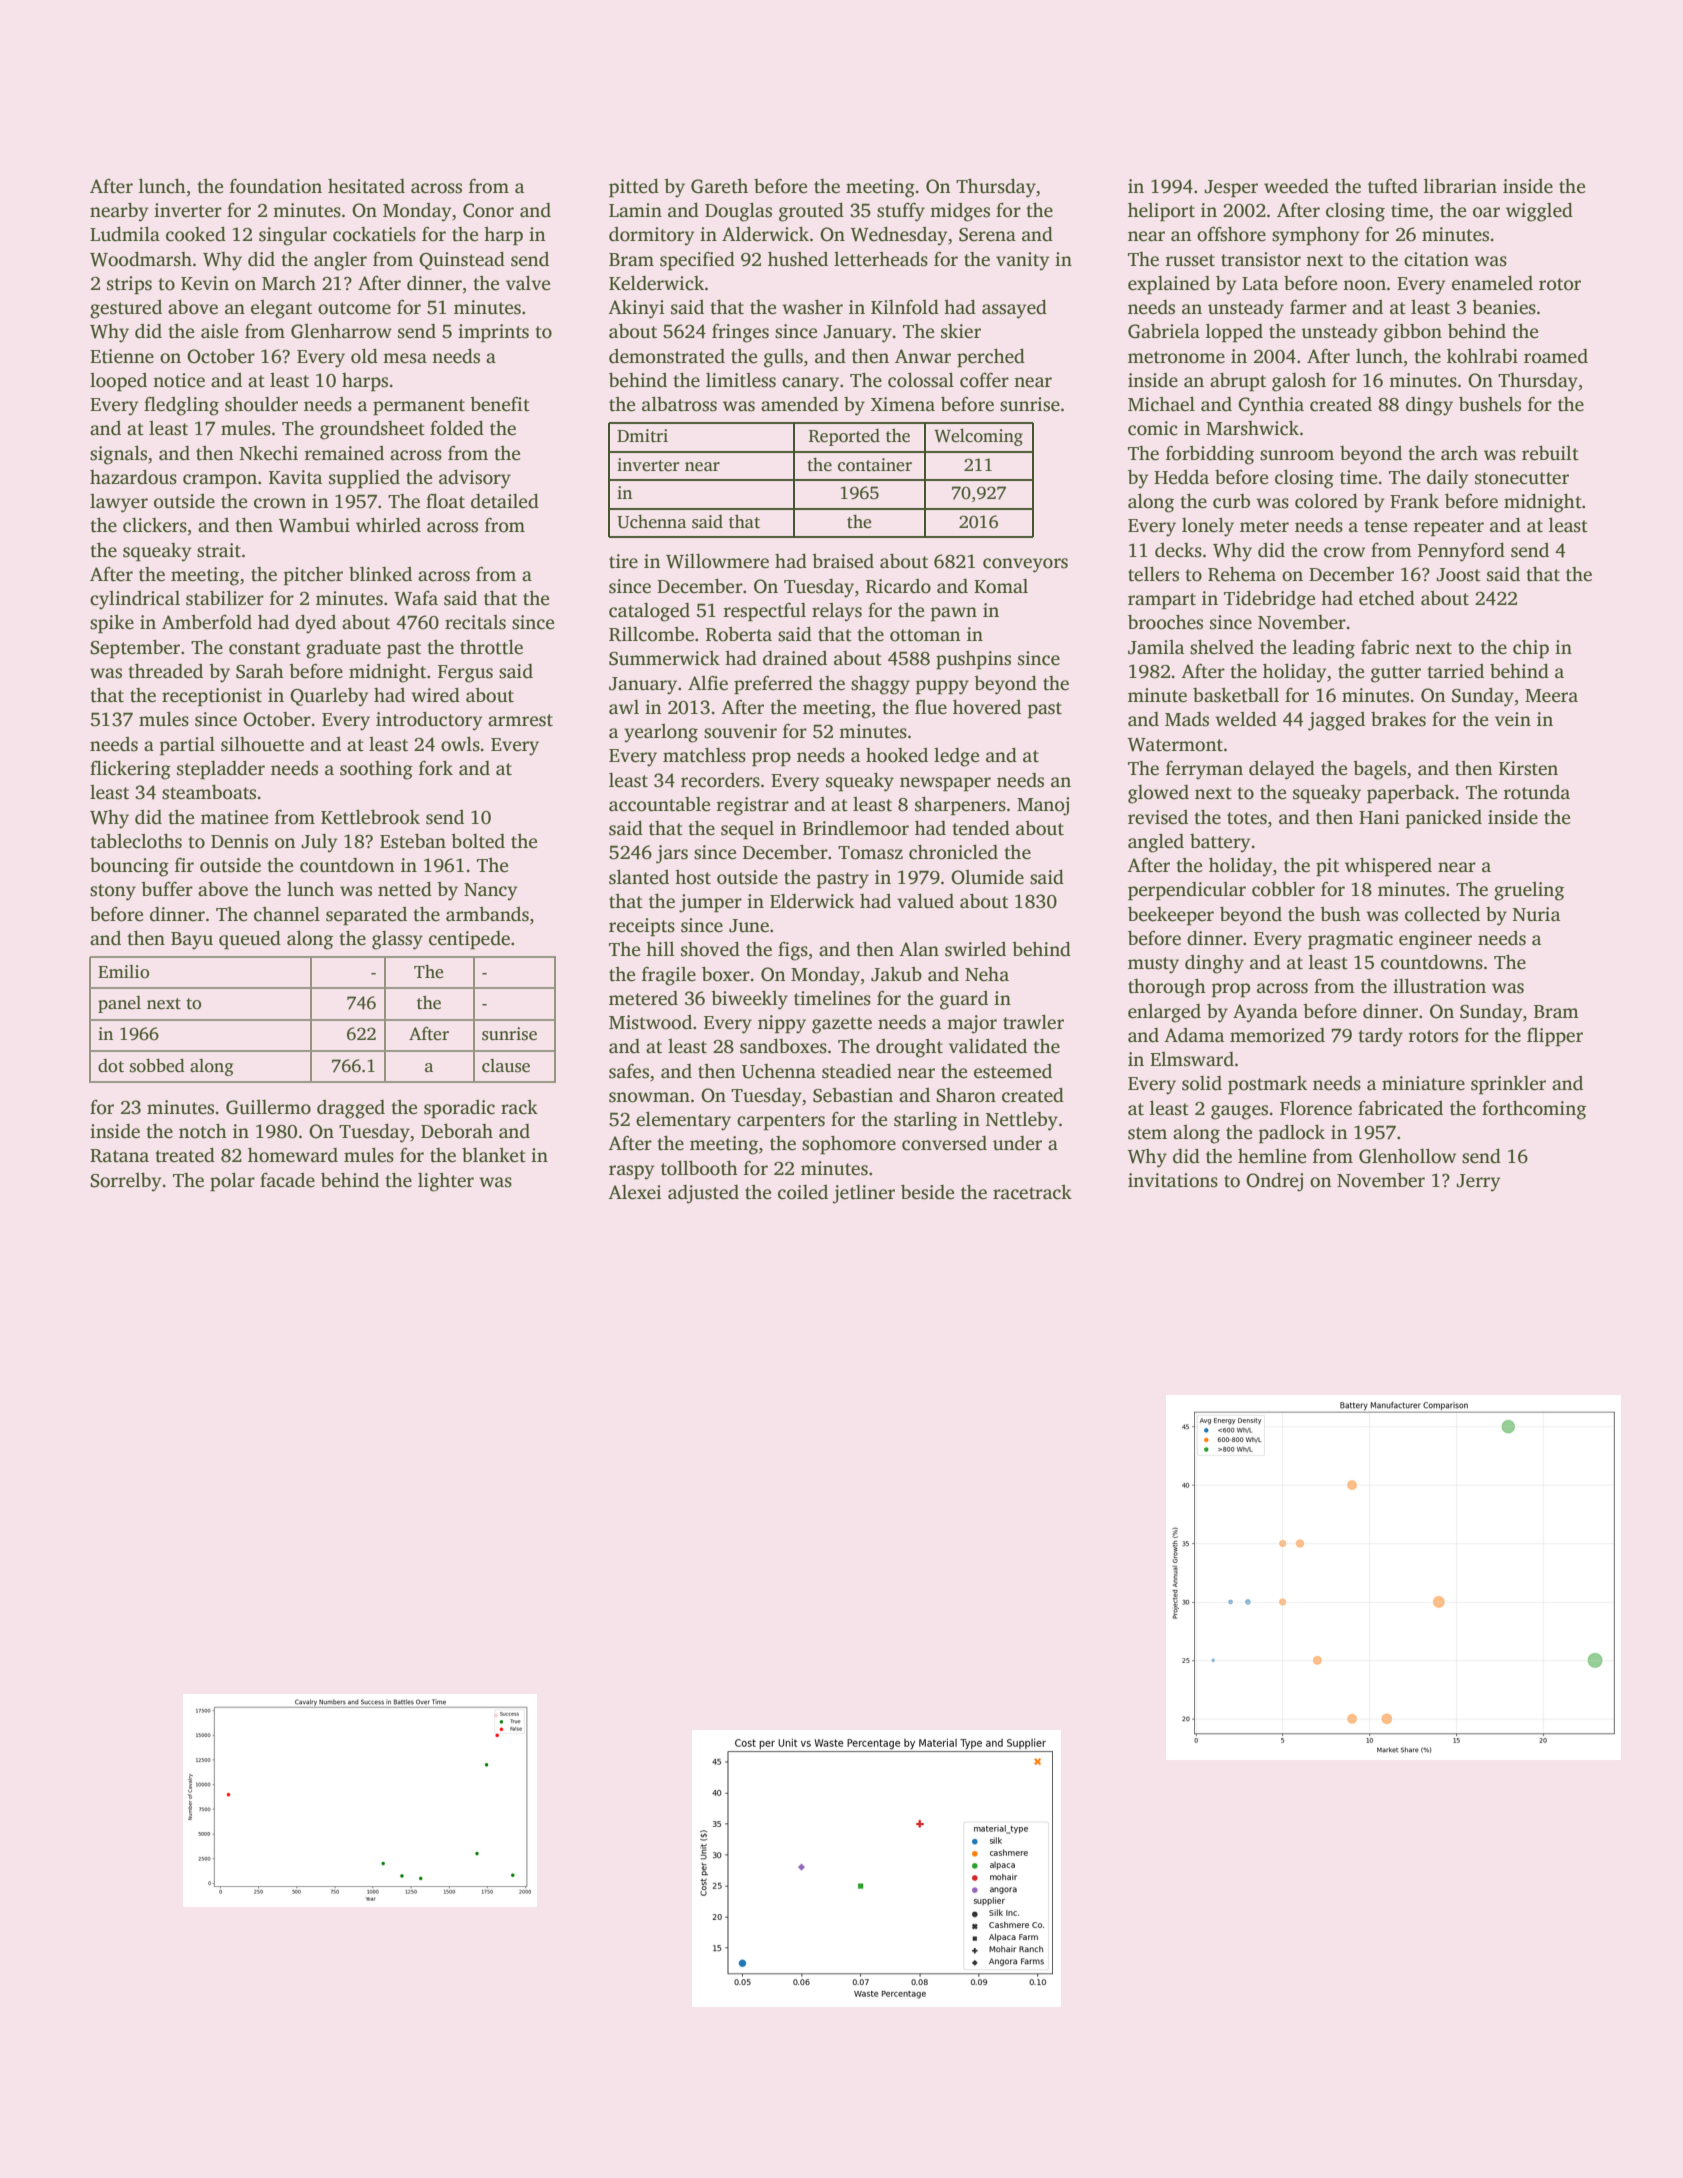 This screenshot has height=2178, width=1683. Describe the element at coordinates (703, 1194) in the screenshot. I see `adjusted` at that location.
